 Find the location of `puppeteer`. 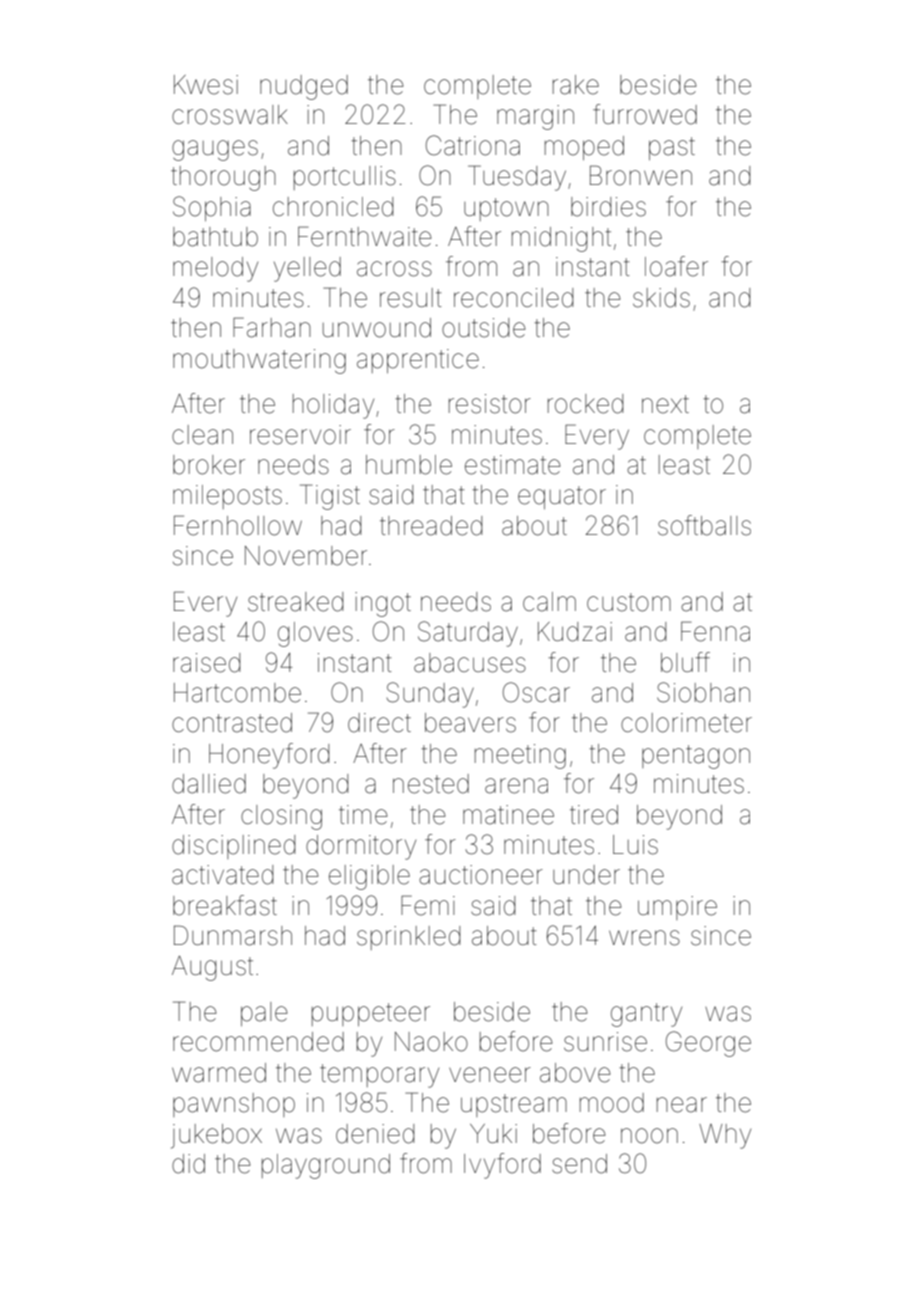

puppeteer is located at coordinates (371, 1014).
